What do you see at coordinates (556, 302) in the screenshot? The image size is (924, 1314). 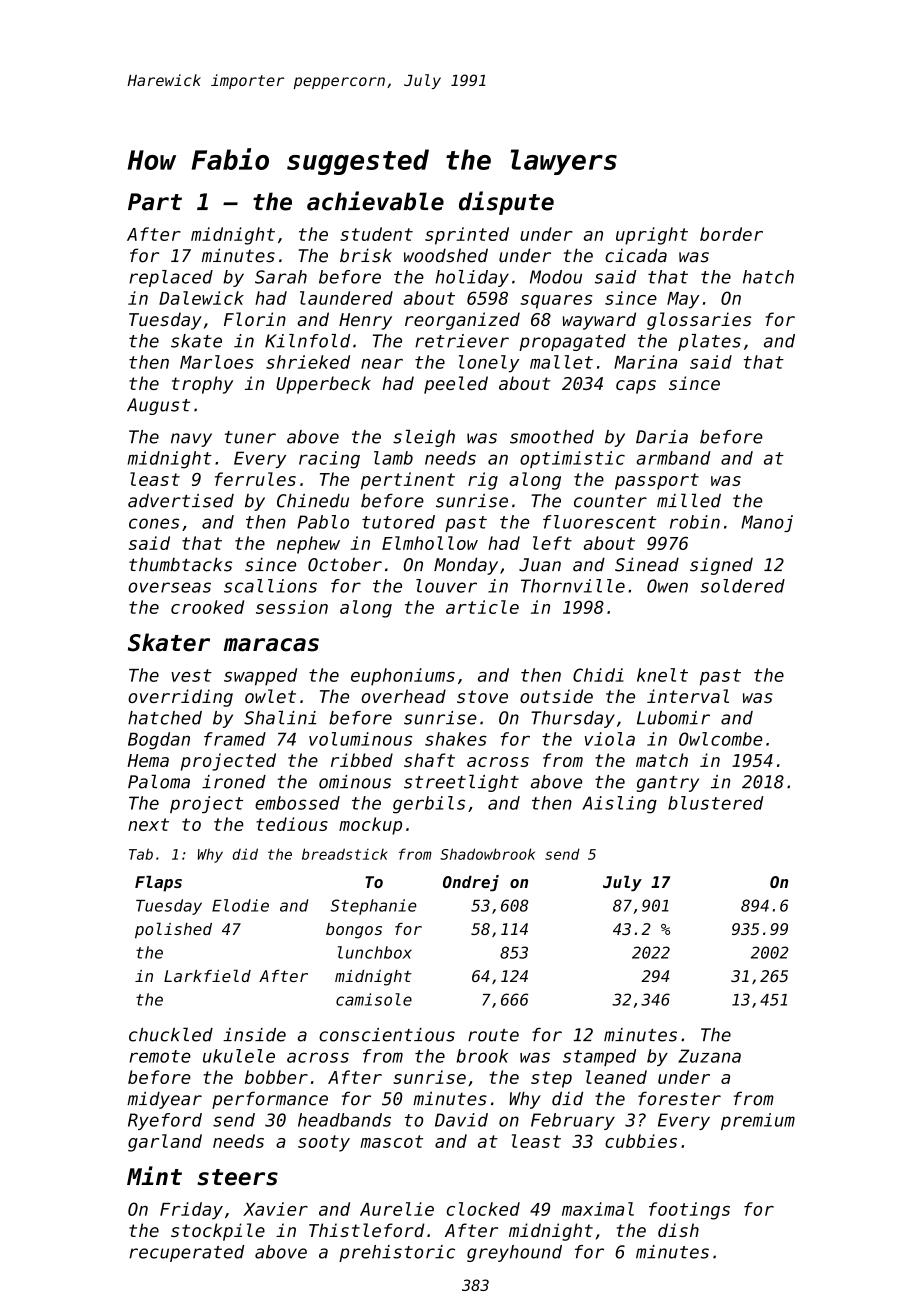 I see `squares` at bounding box center [556, 302].
